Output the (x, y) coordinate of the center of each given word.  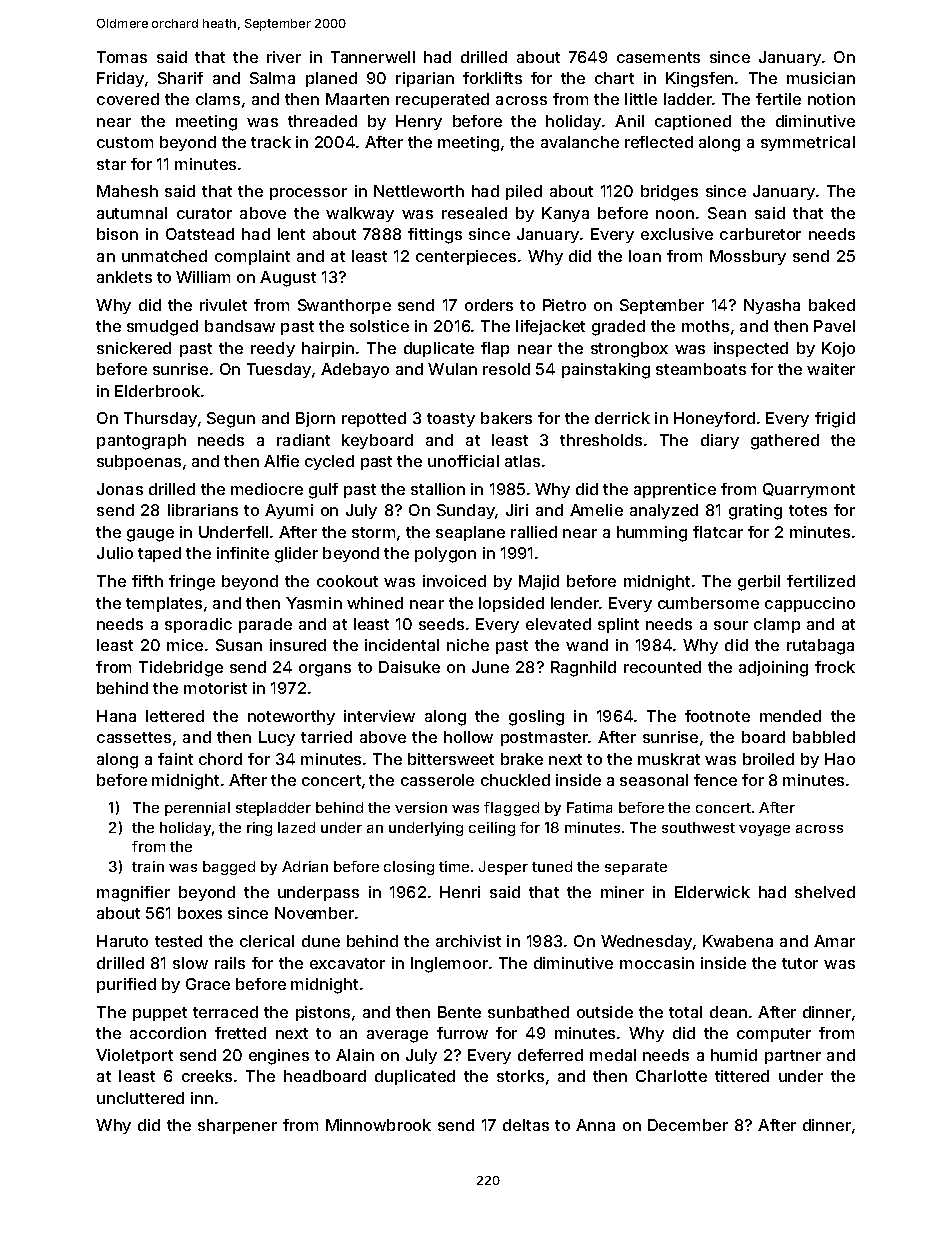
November (314, 913)
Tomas (122, 57)
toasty (451, 420)
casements (658, 57)
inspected (751, 349)
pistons (323, 1013)
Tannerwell (373, 57)
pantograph (141, 442)
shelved (825, 892)
